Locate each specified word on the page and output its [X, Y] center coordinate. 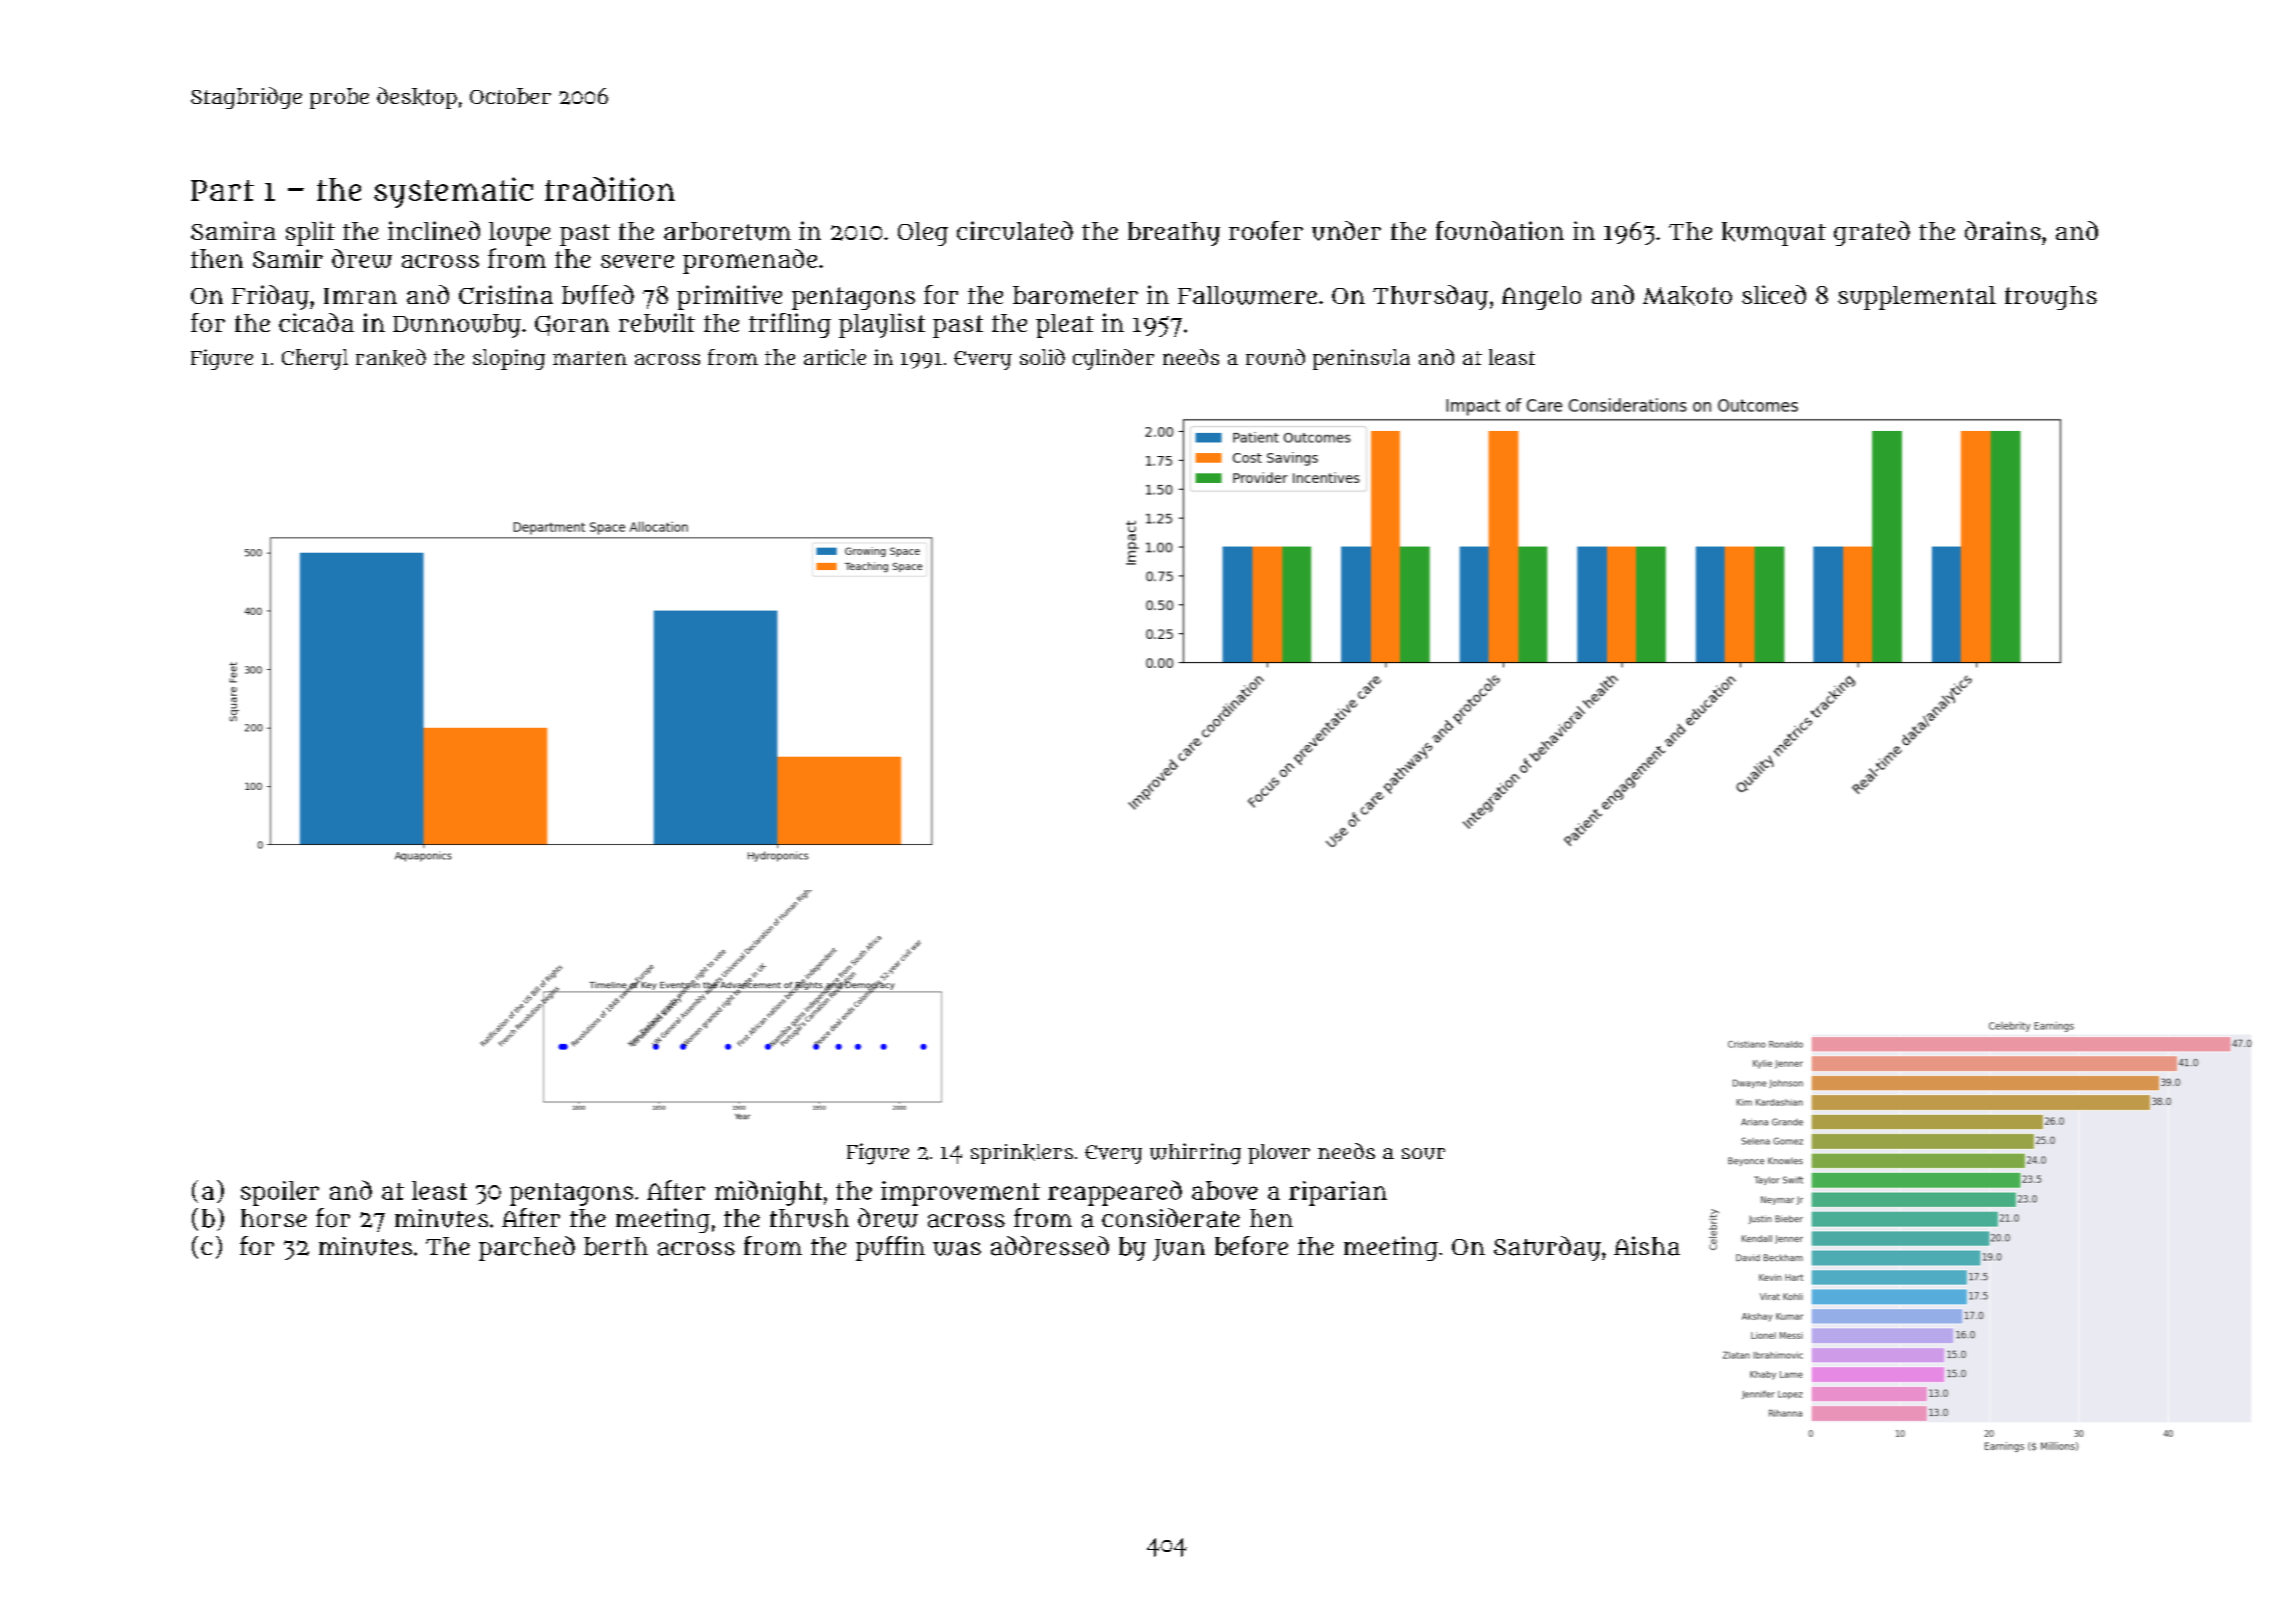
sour [1423, 1154]
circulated [1015, 230]
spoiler [280, 1193]
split [310, 233]
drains [2003, 230]
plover [1279, 1154]
